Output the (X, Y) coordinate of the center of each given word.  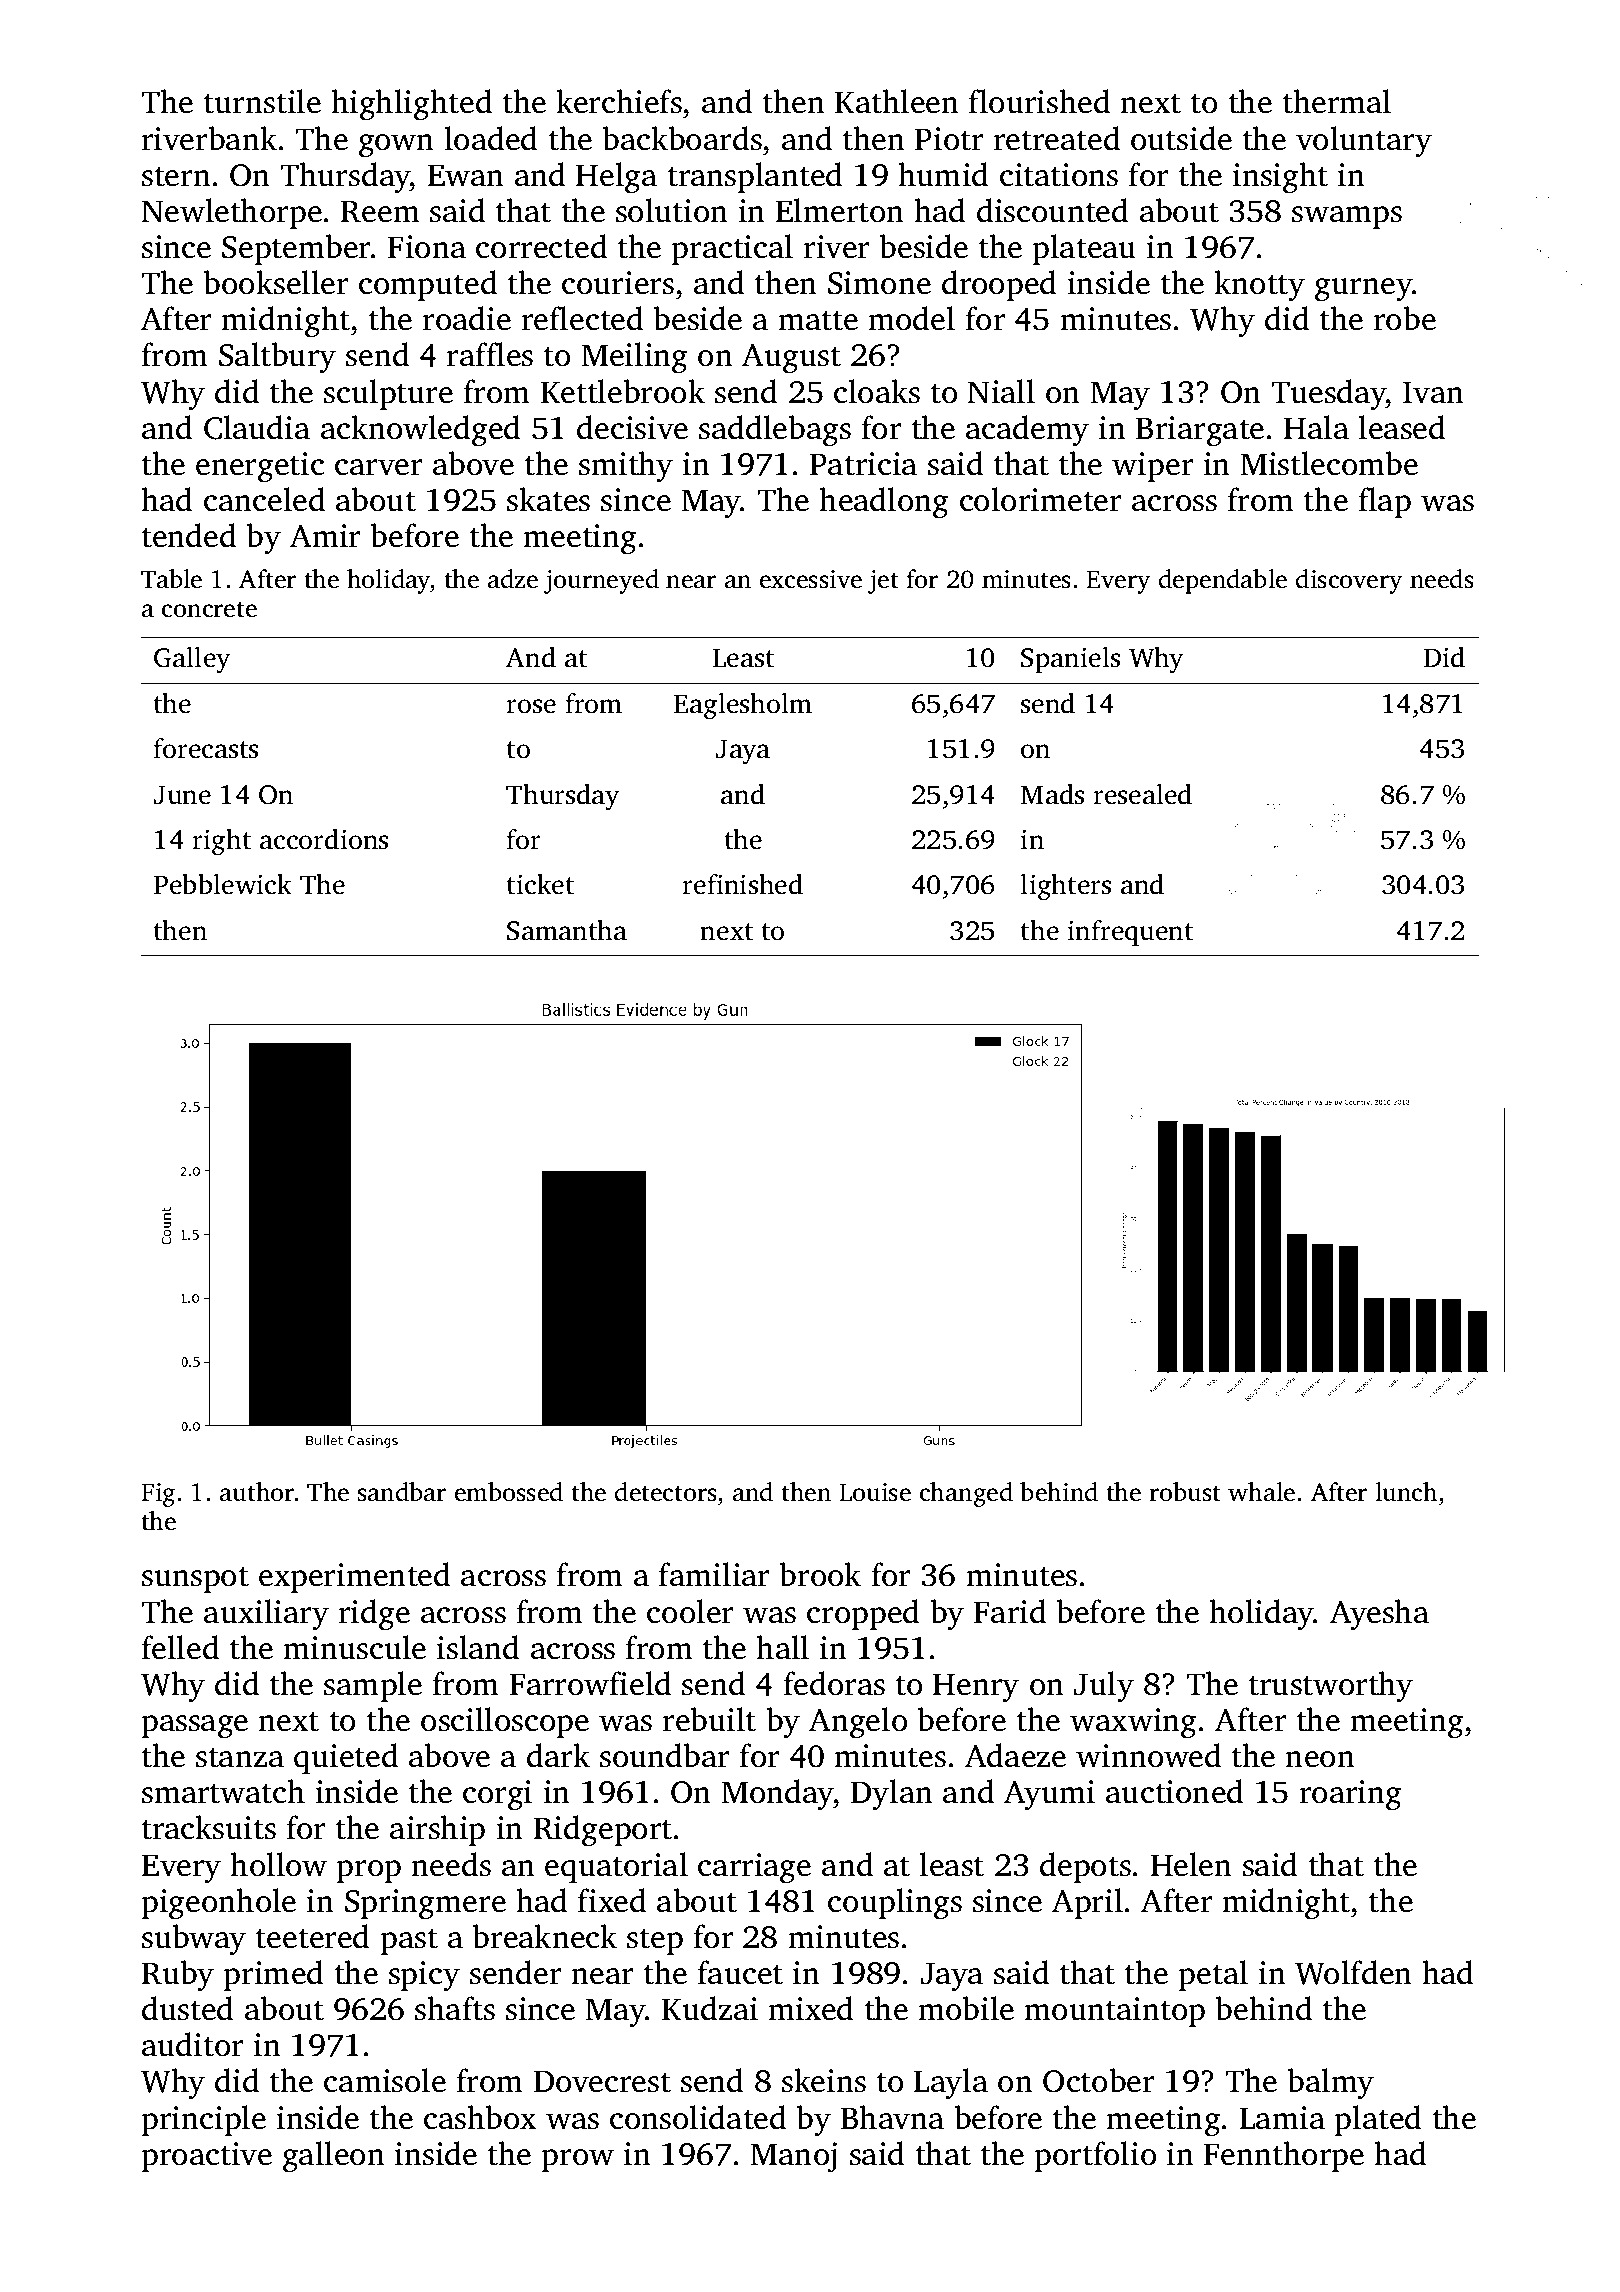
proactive (206, 2157)
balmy (1330, 2084)
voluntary (1364, 142)
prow (577, 2160)
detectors (666, 1492)
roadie (467, 318)
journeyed (601, 581)
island (478, 1647)
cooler (690, 1611)
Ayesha (1379, 1615)
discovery (1349, 581)
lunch (1406, 1492)
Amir (325, 535)
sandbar (402, 1492)
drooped (999, 285)
